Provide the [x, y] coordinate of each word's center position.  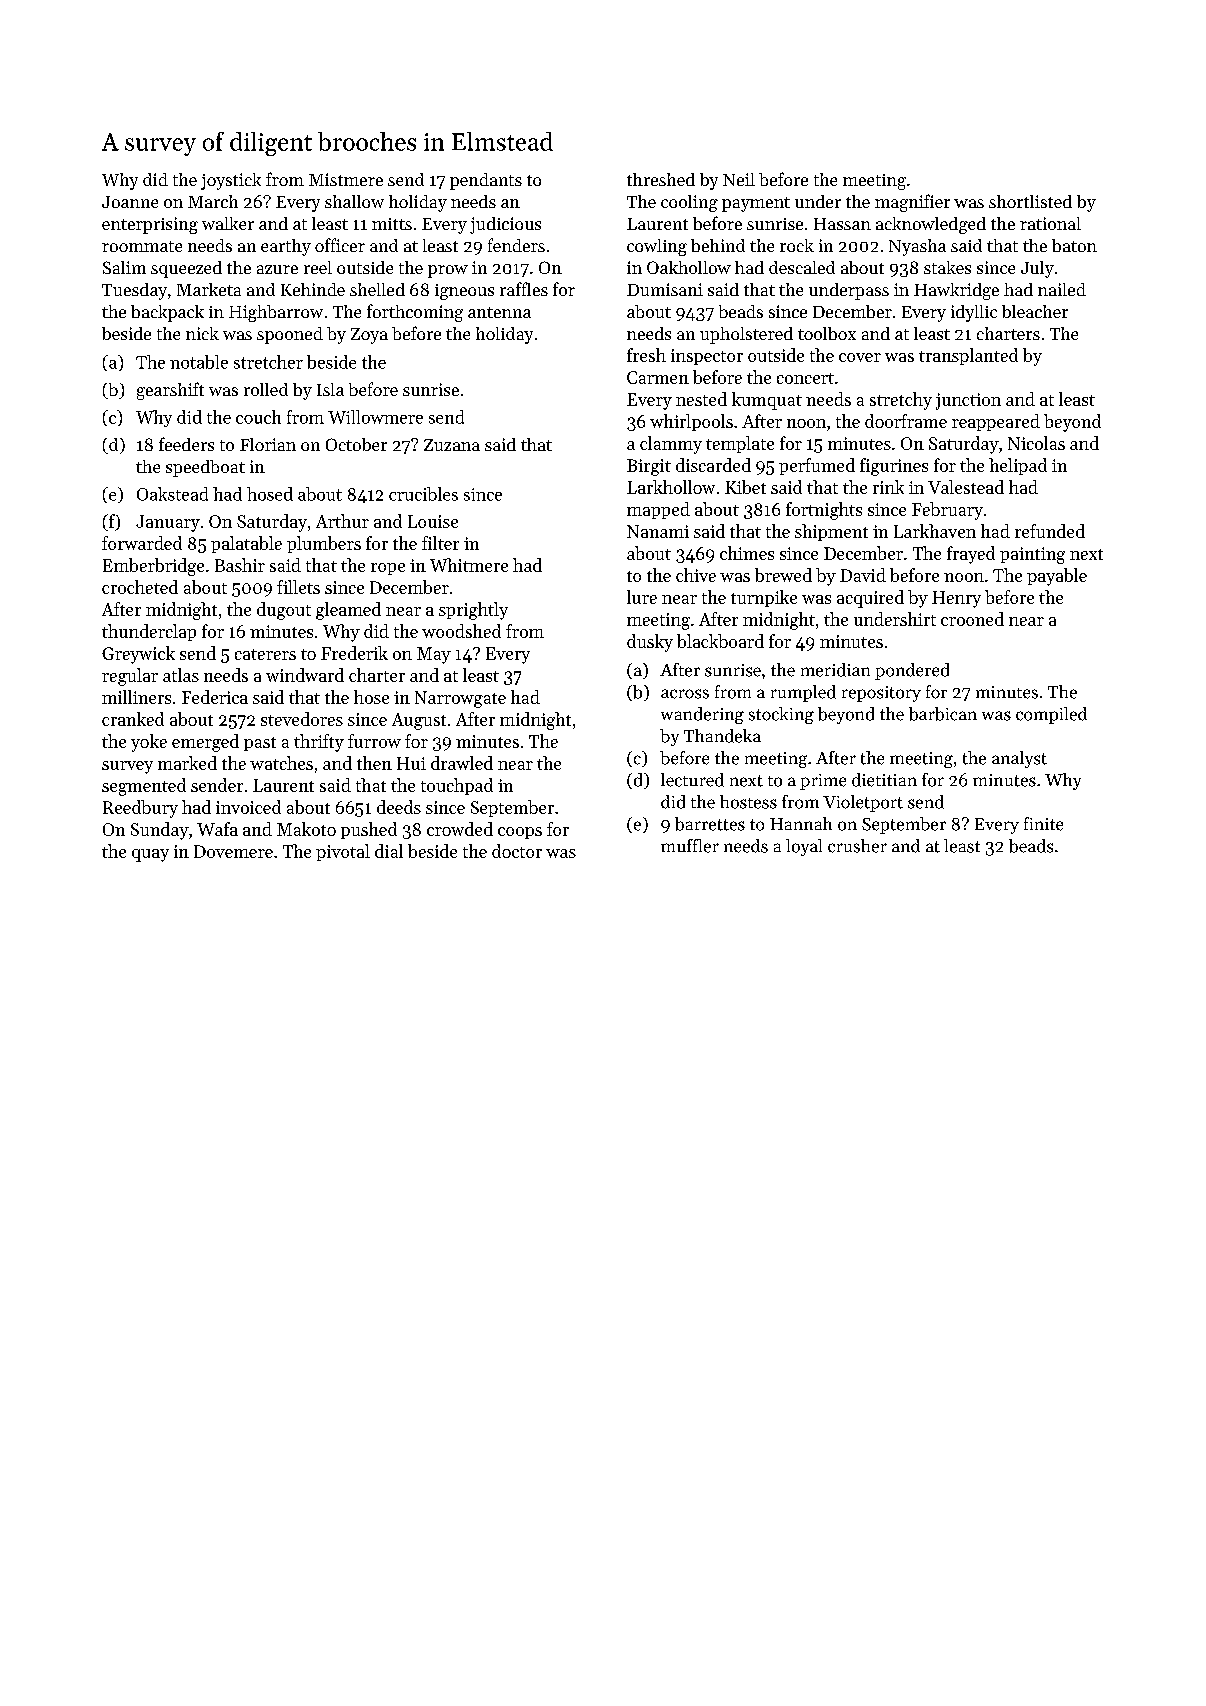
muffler [690, 846]
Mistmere [346, 179]
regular [130, 677]
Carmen [658, 377]
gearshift [170, 391]
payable [1057, 577]
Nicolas [1036, 443]
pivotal [343, 852]
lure [642, 597]
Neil [739, 179]
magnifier [912, 203]
